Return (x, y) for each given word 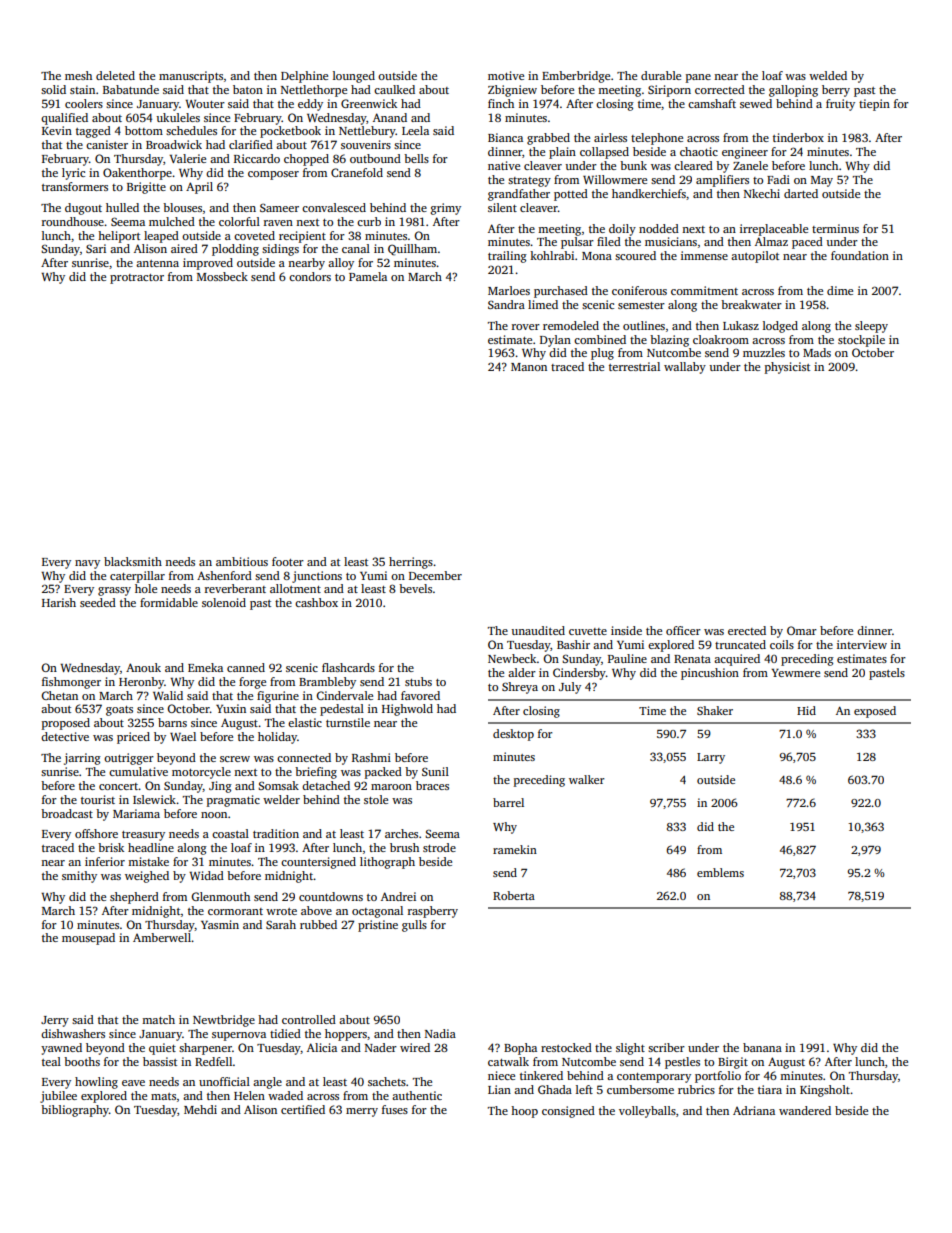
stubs (418, 681)
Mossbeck (222, 276)
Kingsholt (825, 1091)
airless (610, 137)
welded (828, 75)
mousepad (88, 939)
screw (235, 759)
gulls (414, 926)
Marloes (509, 290)
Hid (806, 710)
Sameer (279, 207)
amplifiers (722, 181)
